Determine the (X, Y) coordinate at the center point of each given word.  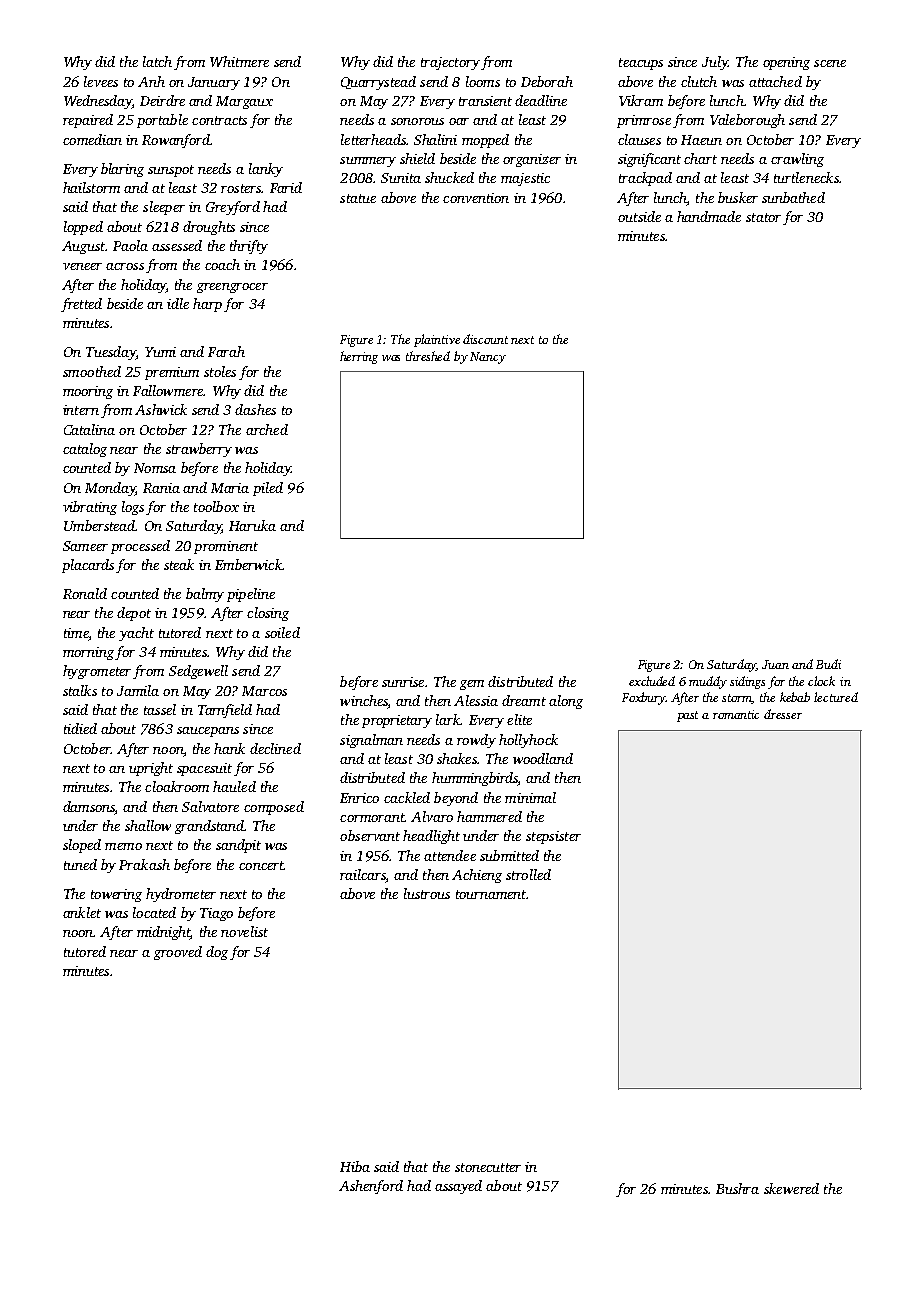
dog (217, 953)
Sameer (85, 546)
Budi (828, 664)
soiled (282, 632)
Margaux (244, 102)
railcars (363, 876)
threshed (428, 356)
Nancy (488, 358)
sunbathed (793, 197)
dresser (783, 714)
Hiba (355, 1166)
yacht (136, 634)
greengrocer (232, 288)
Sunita (401, 178)
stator (763, 217)
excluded (652, 681)
